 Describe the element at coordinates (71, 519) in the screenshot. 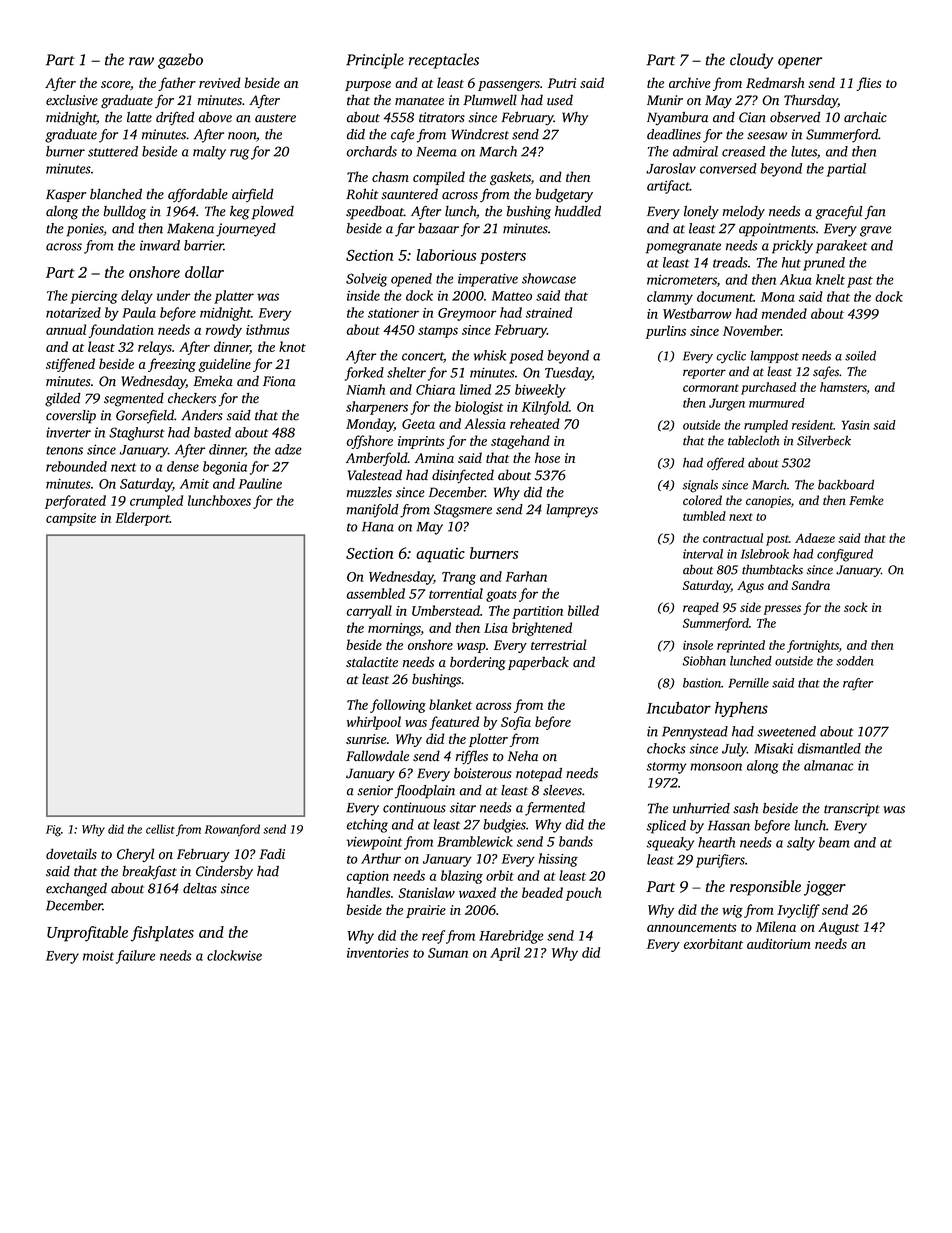

I see `campsite` at that location.
